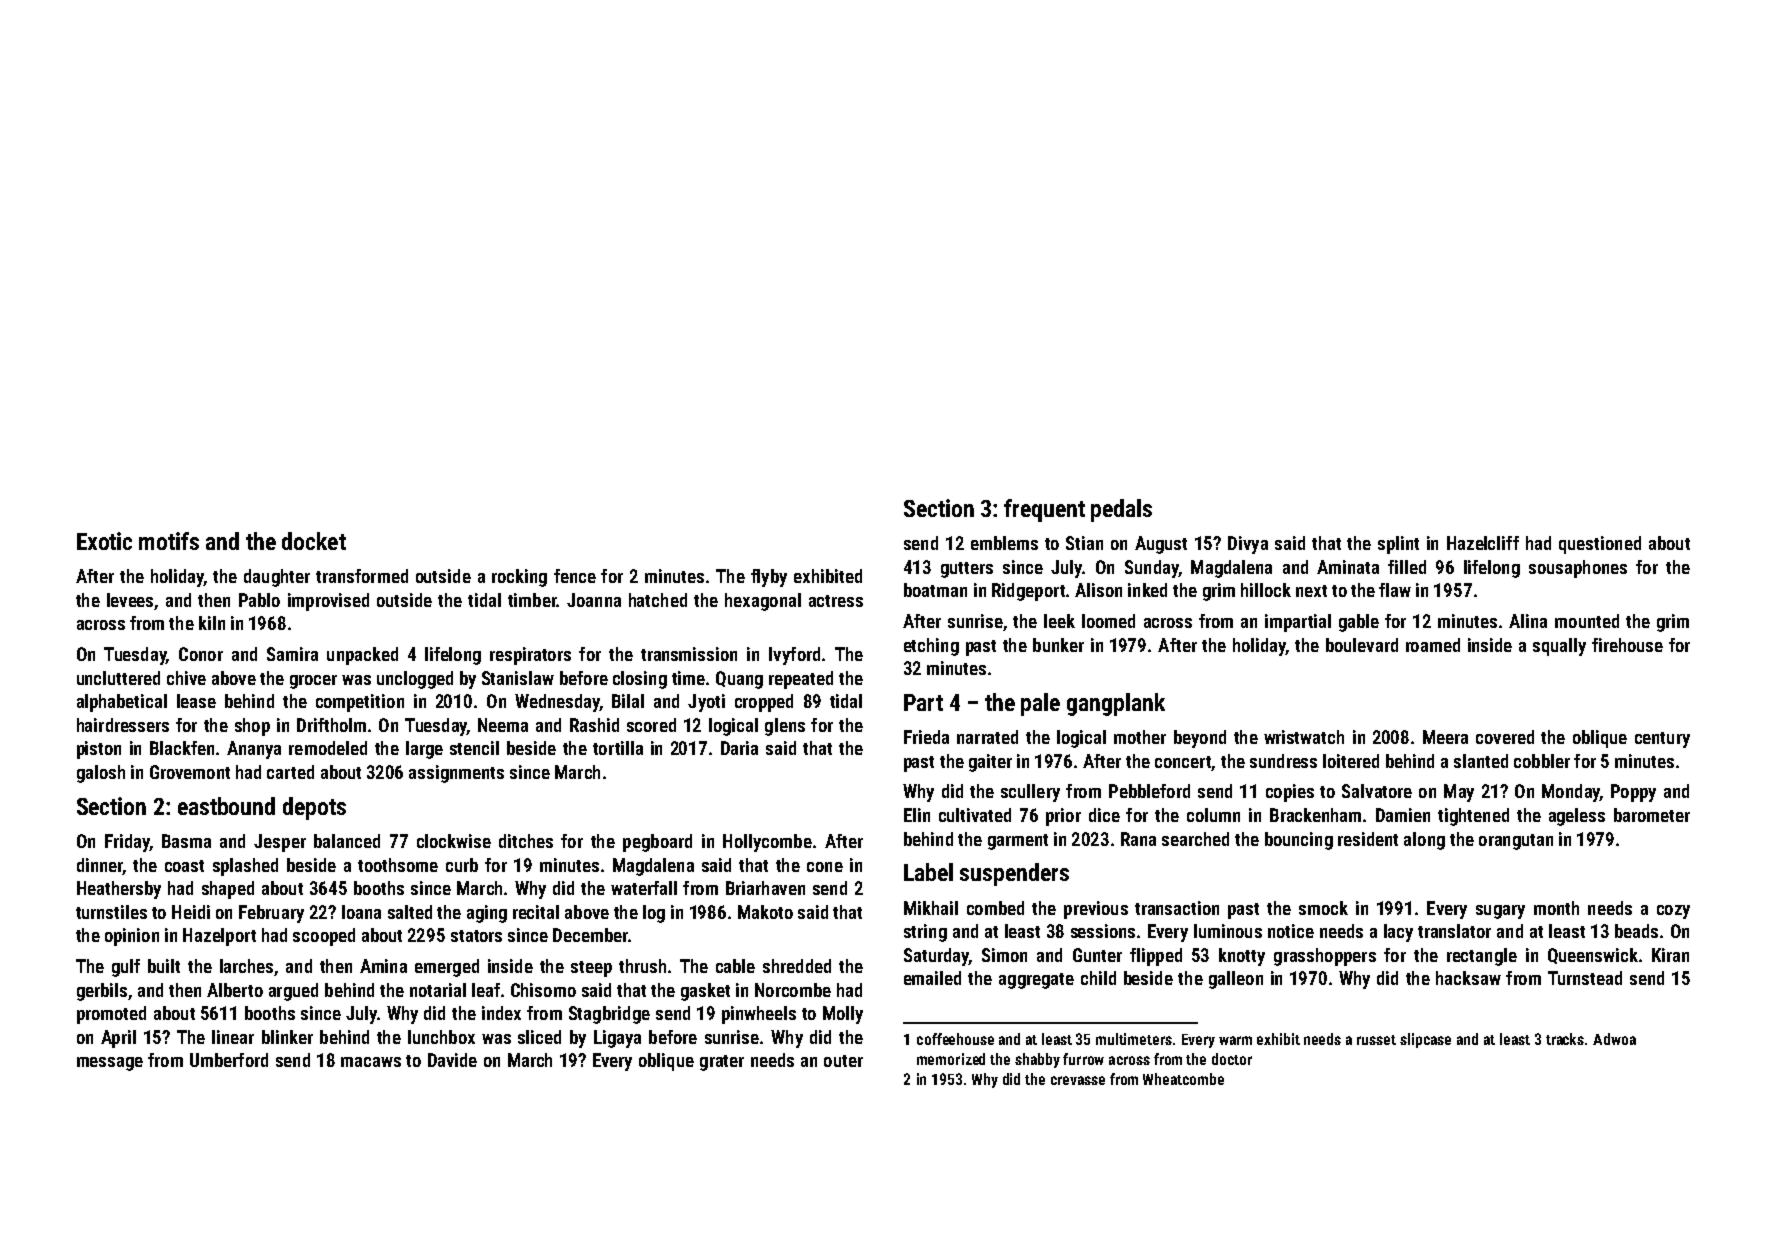 This screenshot has width=1766, height=1249. What do you see at coordinates (169, 541) in the screenshot?
I see `motifs` at bounding box center [169, 541].
